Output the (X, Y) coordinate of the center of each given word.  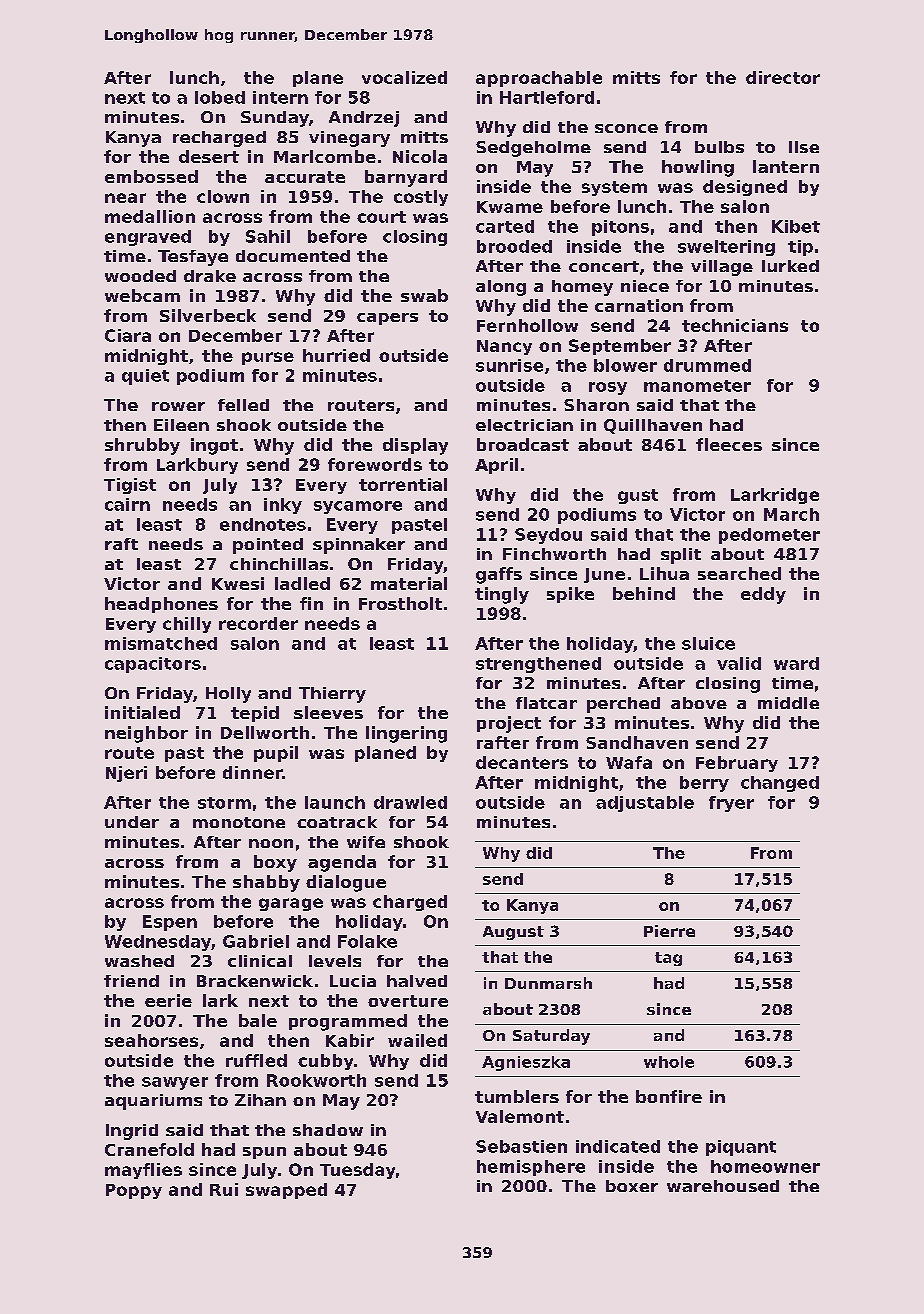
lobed (220, 97)
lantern (786, 166)
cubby (325, 1062)
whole (669, 1062)
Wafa (629, 762)
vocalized (404, 77)
